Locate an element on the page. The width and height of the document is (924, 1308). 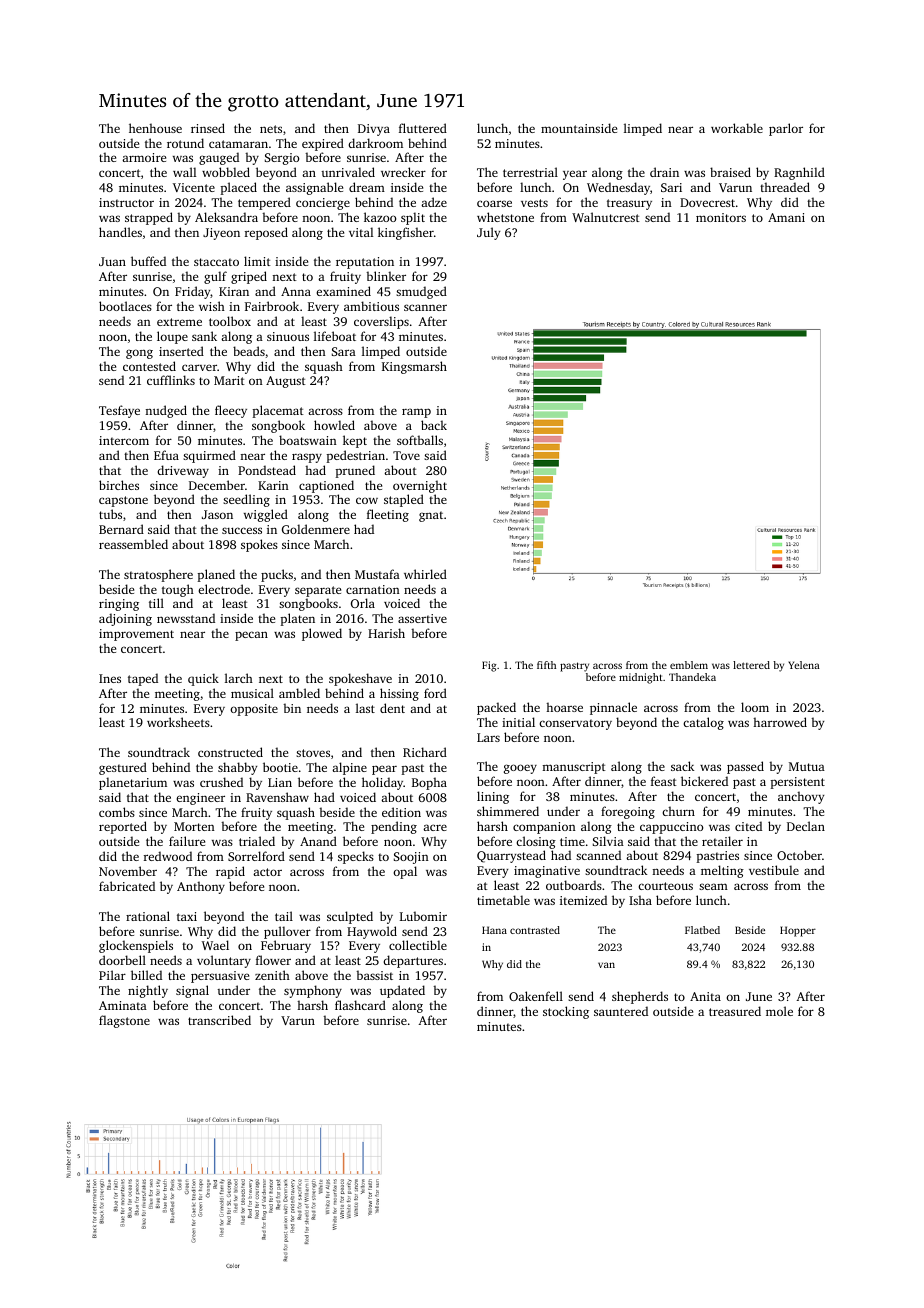
Mutua is located at coordinates (807, 766).
